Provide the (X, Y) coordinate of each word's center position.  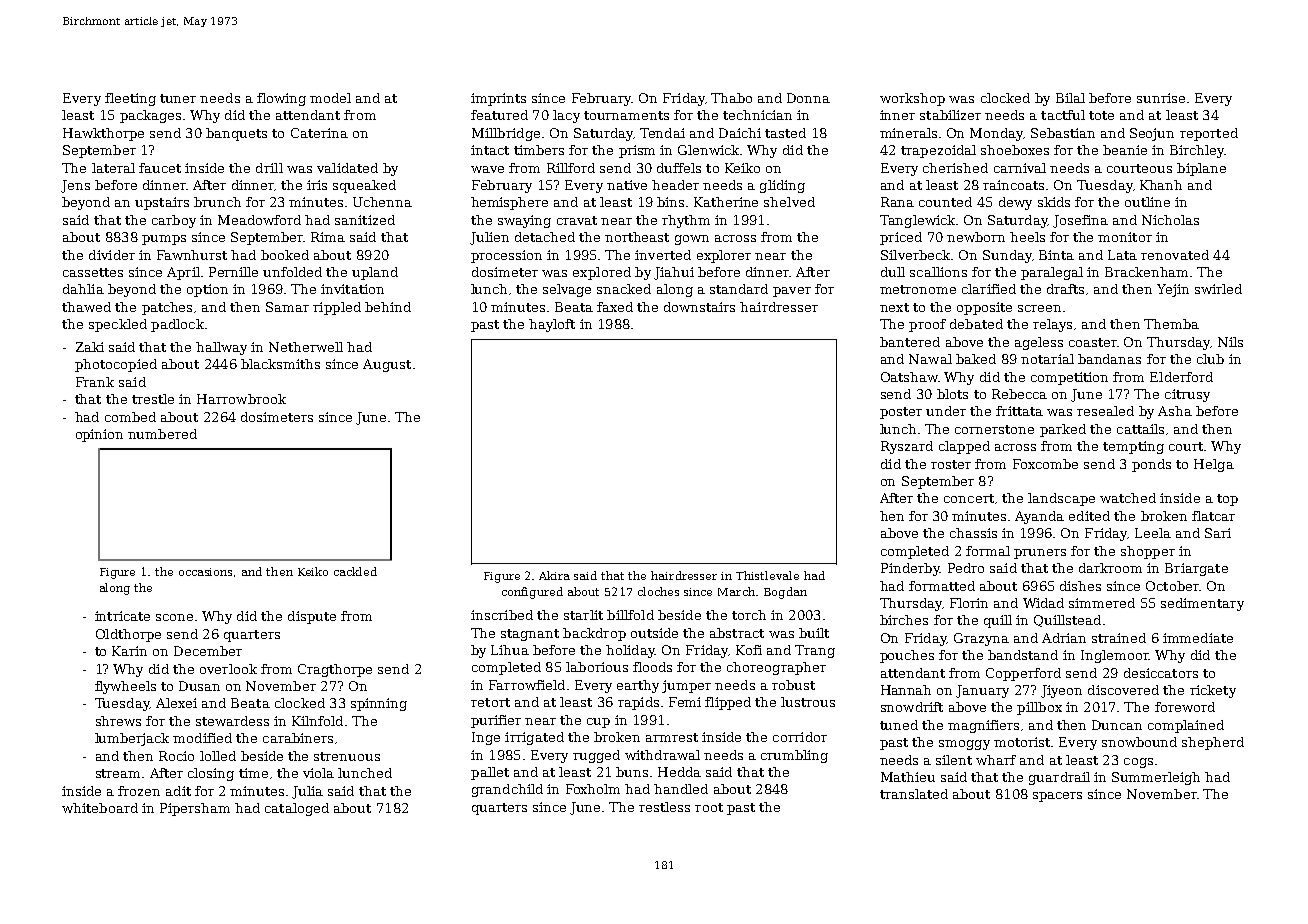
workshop (912, 99)
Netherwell (306, 347)
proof (927, 325)
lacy (566, 116)
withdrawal (662, 755)
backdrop (594, 634)
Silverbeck (915, 255)
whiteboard (100, 808)
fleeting (130, 99)
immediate (1198, 638)
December (208, 651)
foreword (1185, 707)
